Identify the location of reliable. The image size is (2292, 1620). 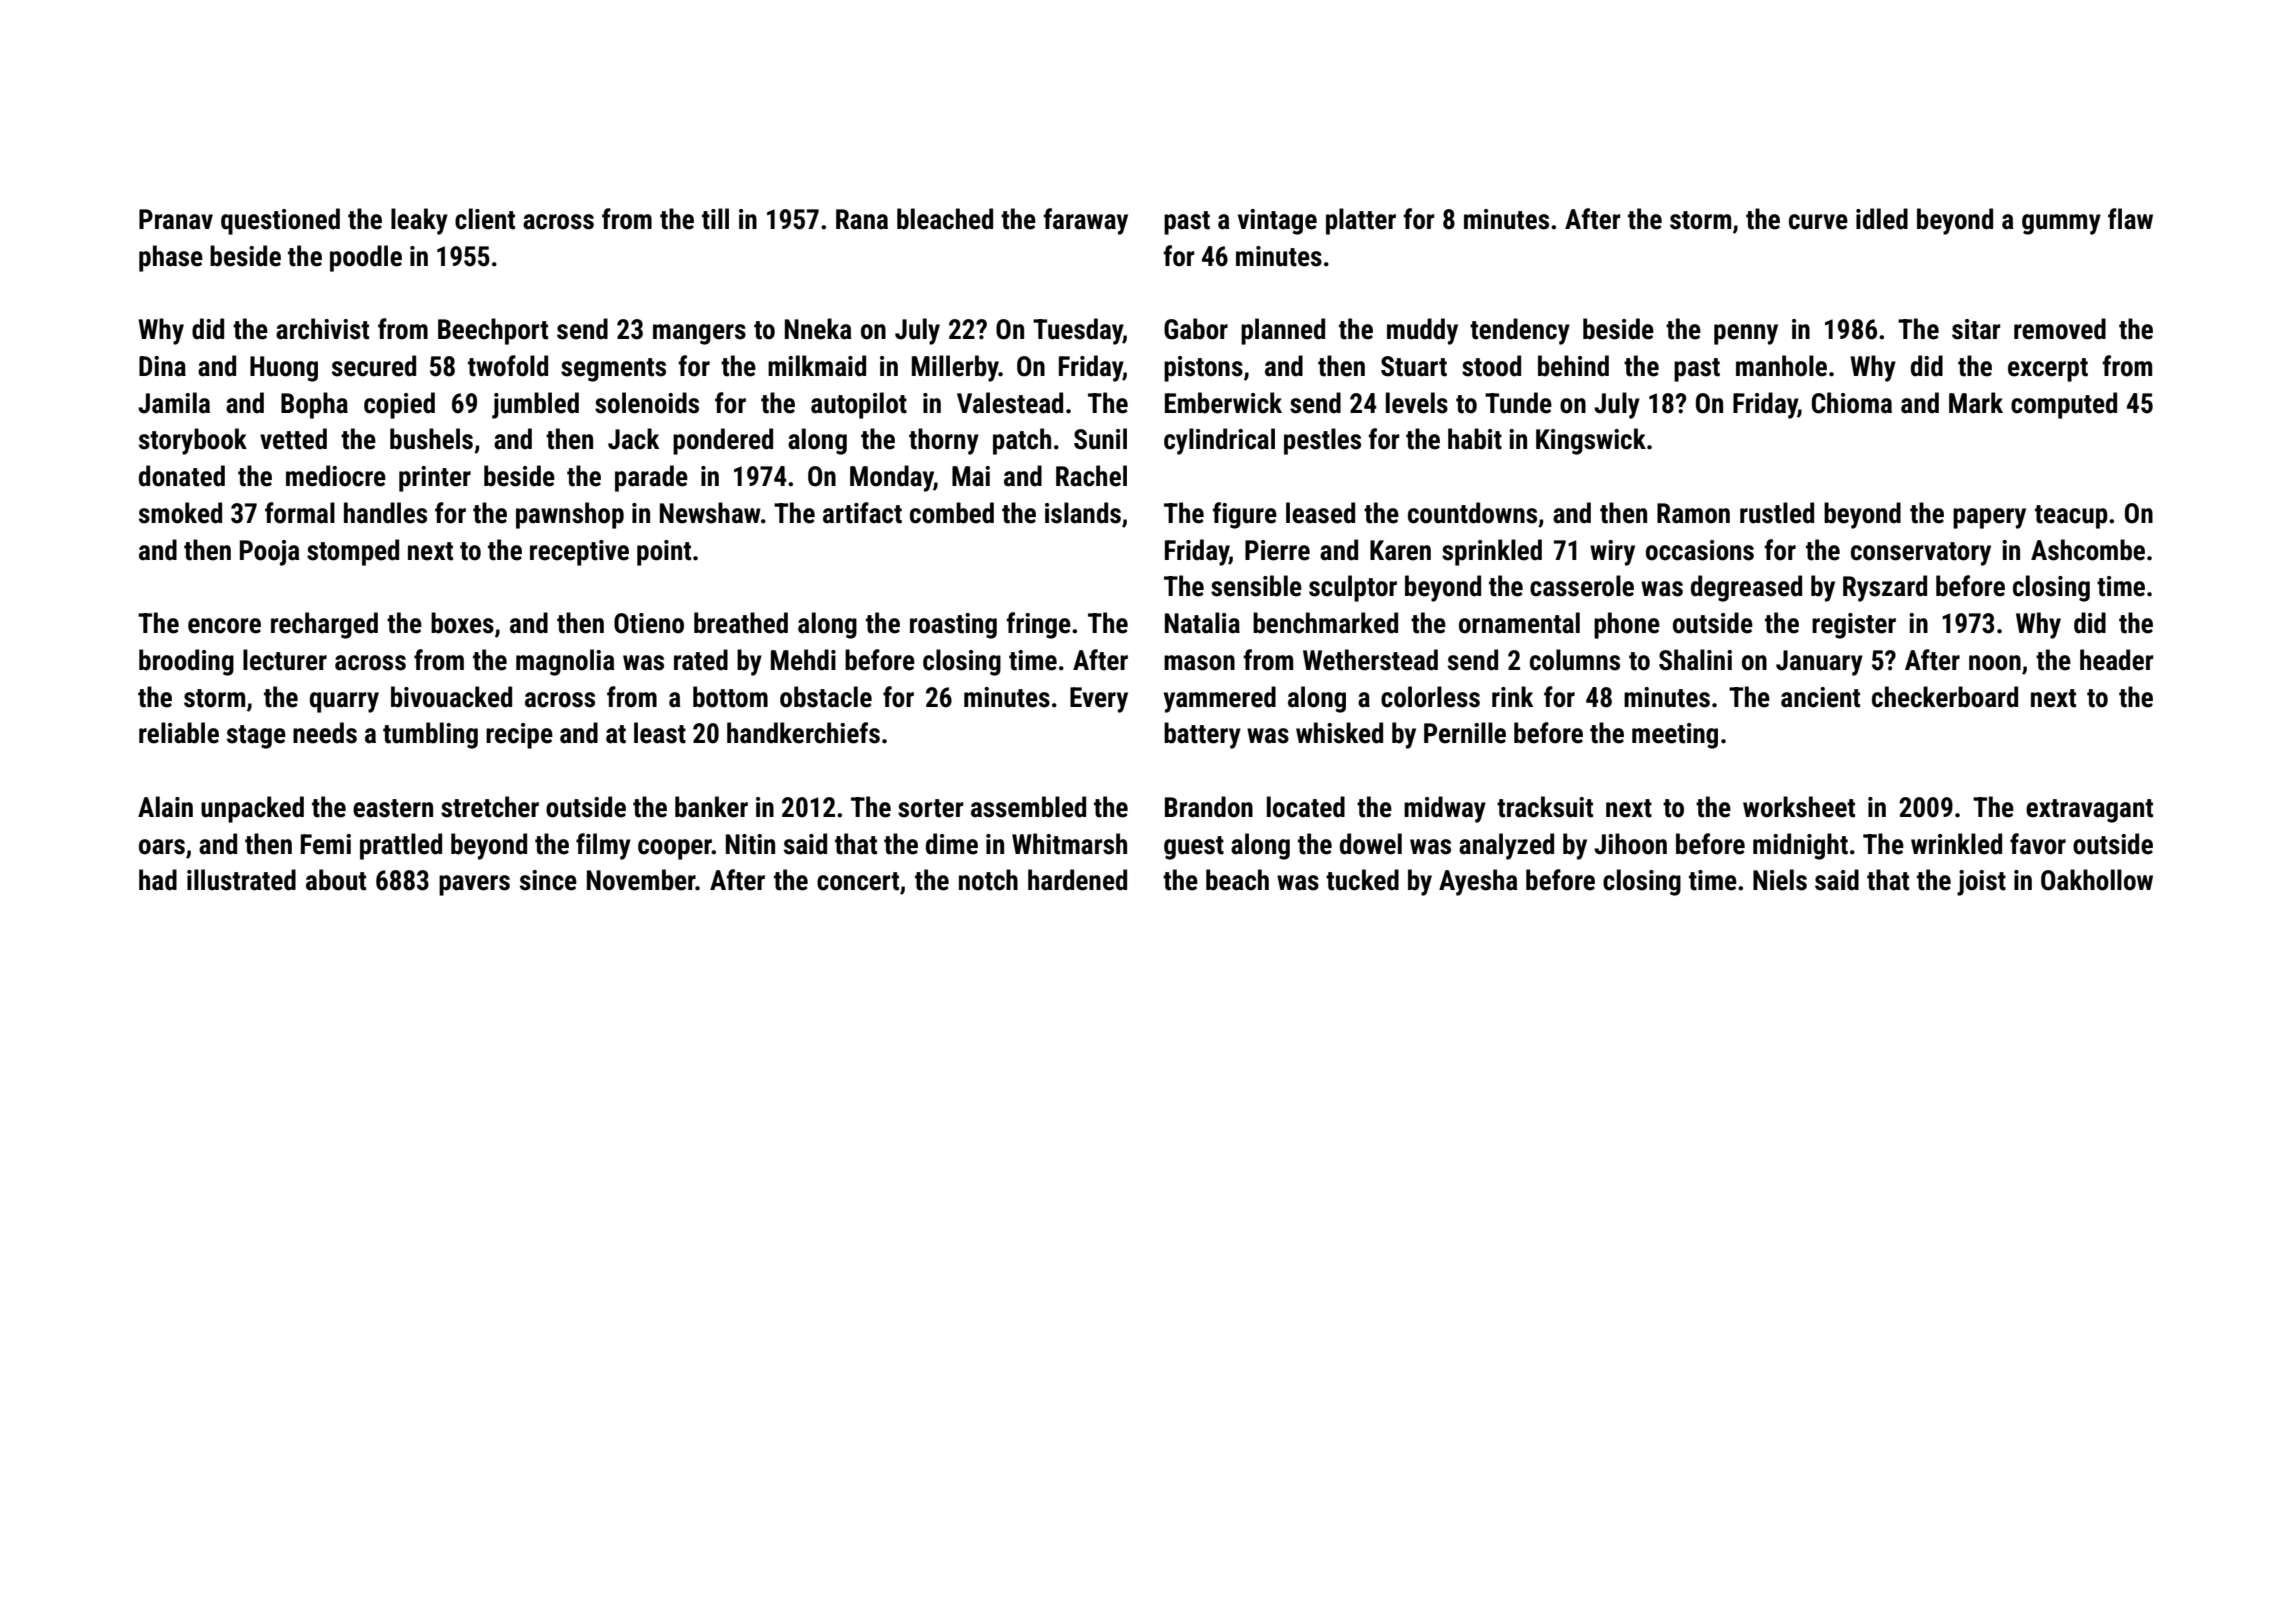
(179, 733).
